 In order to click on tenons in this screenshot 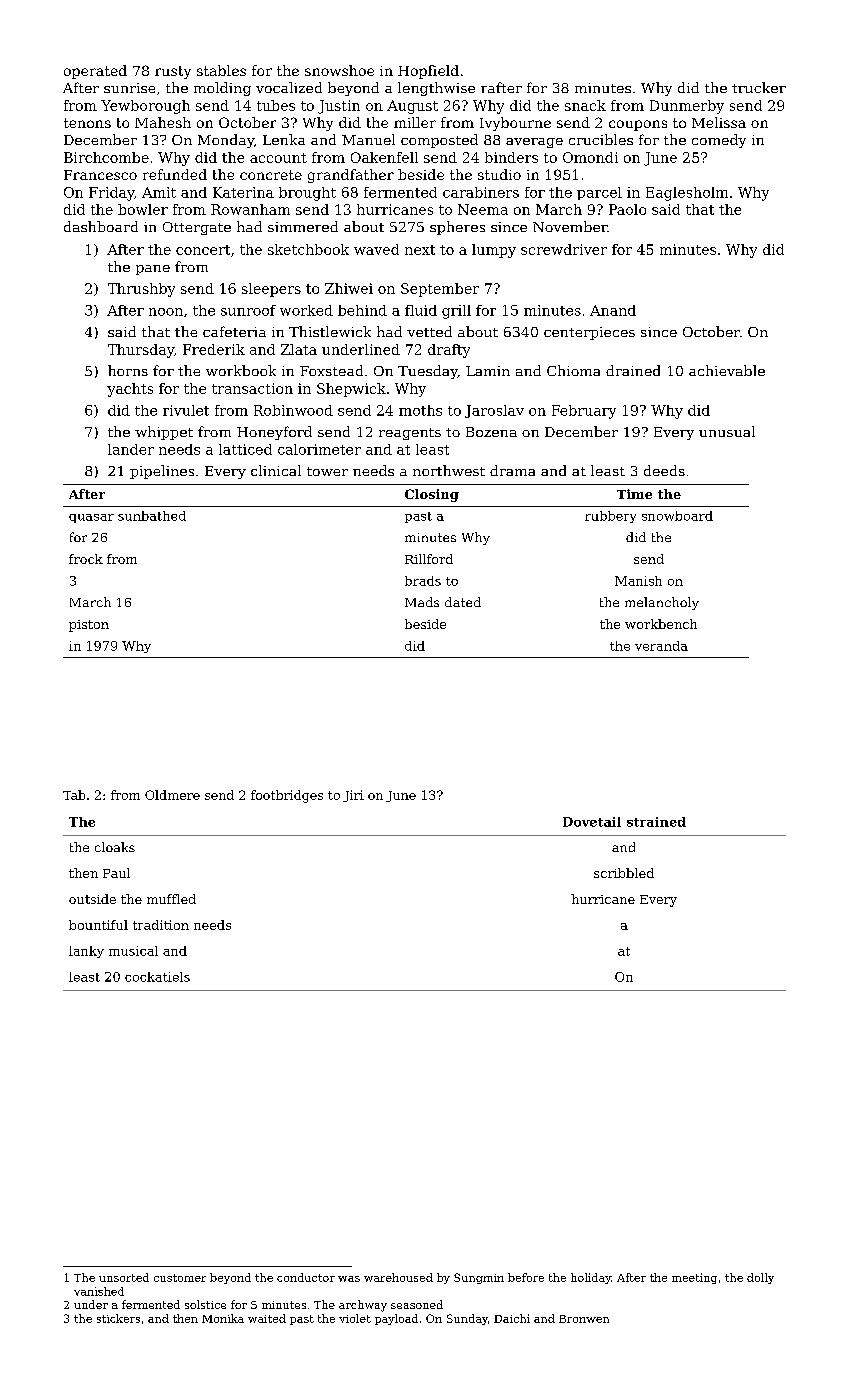, I will do `click(87, 123)`.
